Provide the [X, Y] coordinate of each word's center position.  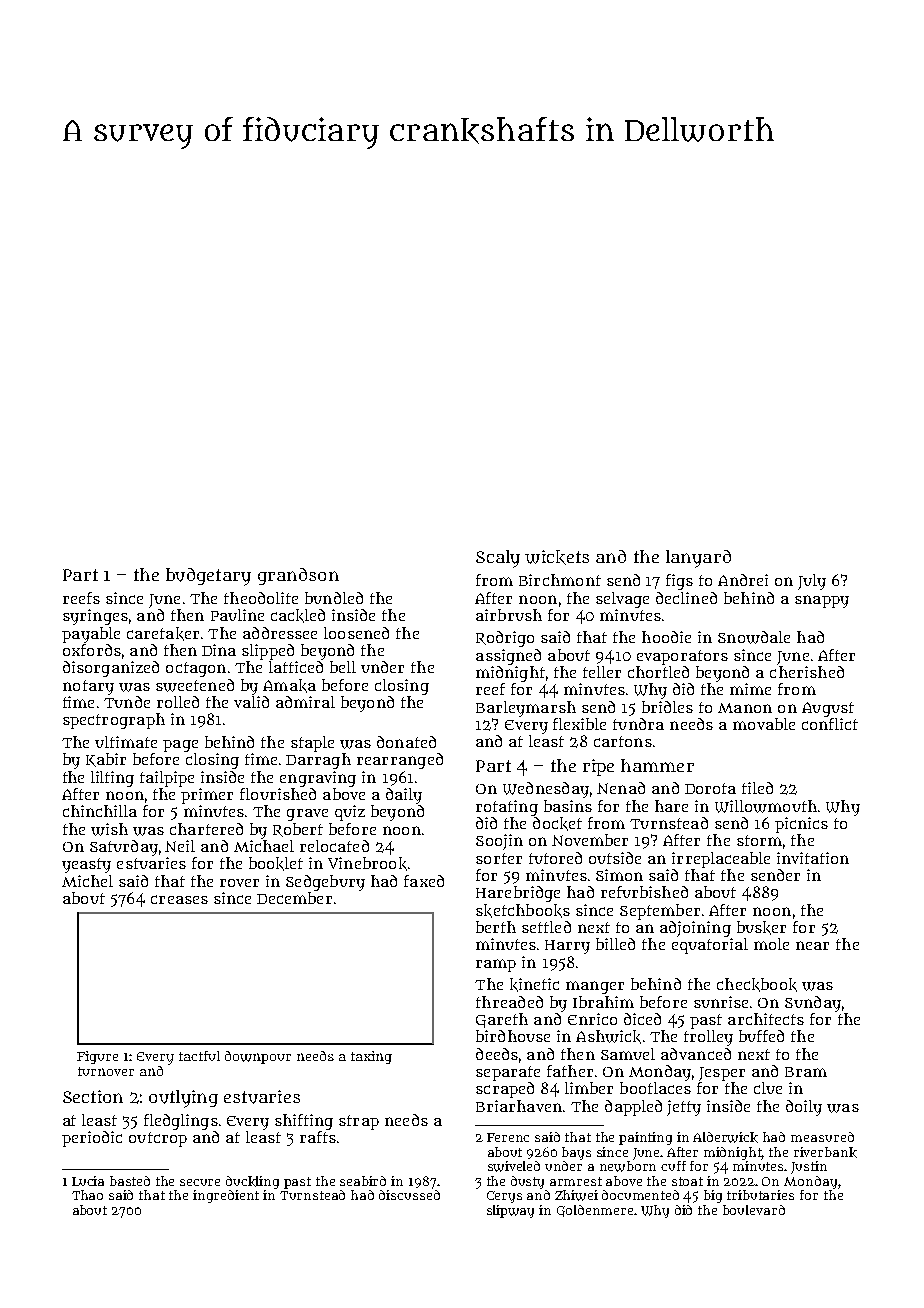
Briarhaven [519, 1106]
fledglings [181, 1122]
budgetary [208, 577]
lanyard [698, 559]
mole [771, 944]
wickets [557, 557]
